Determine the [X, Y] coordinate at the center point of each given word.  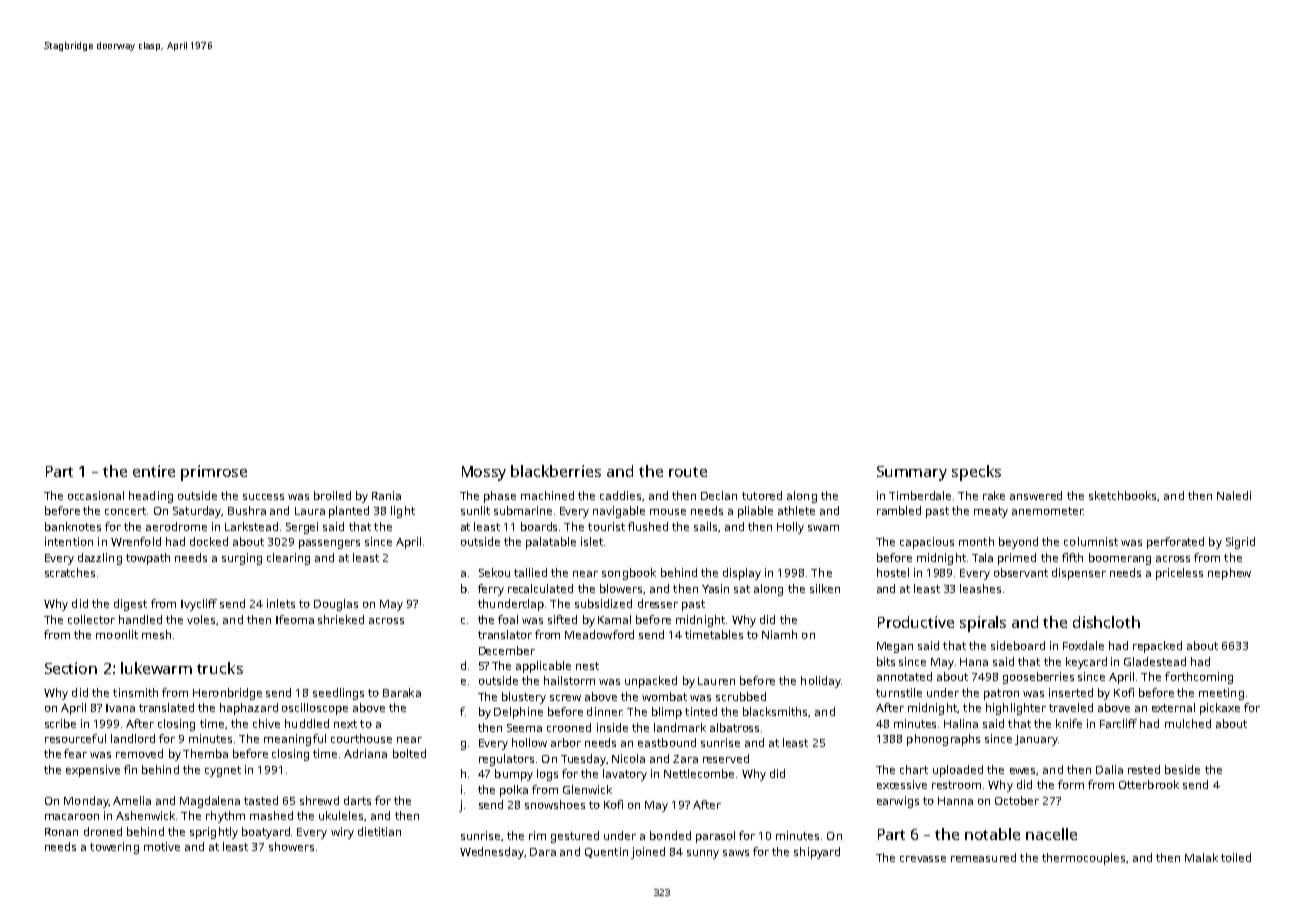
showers [291, 846]
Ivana [120, 708]
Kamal [614, 619]
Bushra [247, 510]
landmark [680, 727]
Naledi [1234, 495]
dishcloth [1106, 622]
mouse [668, 512]
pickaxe [1220, 709]
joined [648, 853]
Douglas [336, 605]
